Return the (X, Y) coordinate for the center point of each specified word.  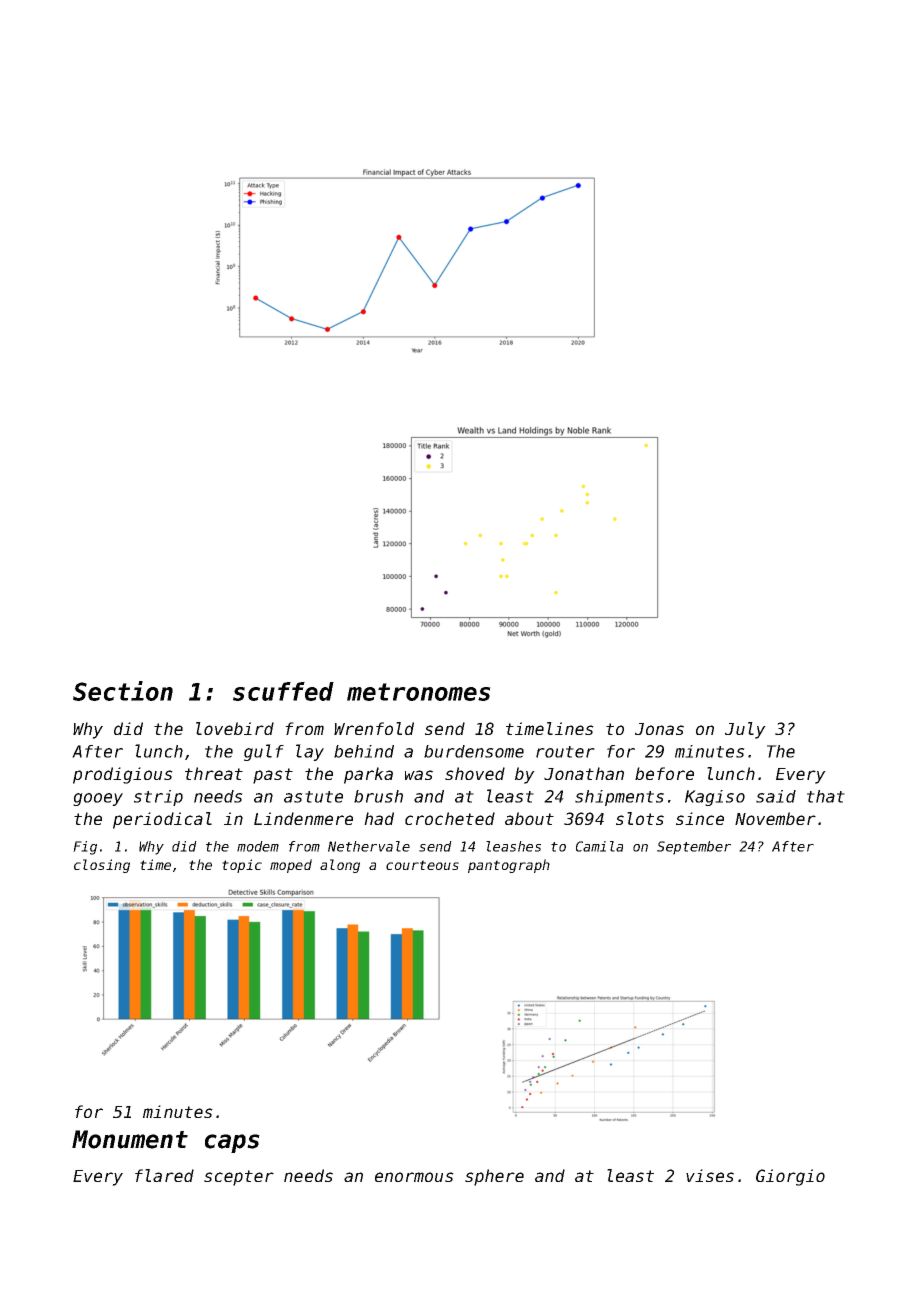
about (529, 818)
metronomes (419, 692)
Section (123, 691)
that (826, 796)
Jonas (659, 729)
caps (232, 1143)
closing (102, 866)
